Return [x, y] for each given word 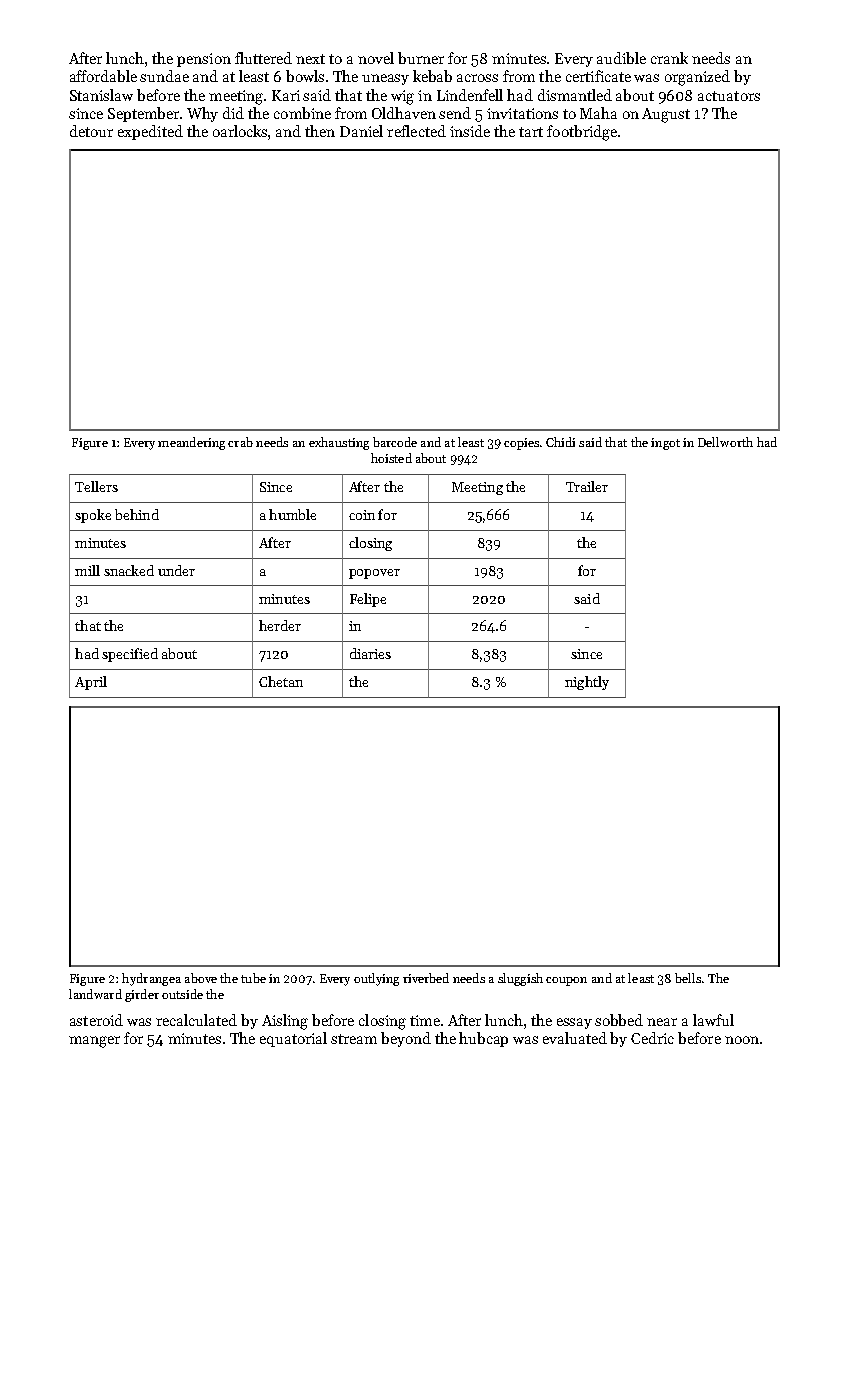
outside [182, 994]
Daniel [361, 131]
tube [253, 978]
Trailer [587, 486]
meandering [191, 443]
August [666, 115]
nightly [587, 683]
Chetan [281, 681]
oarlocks [241, 132]
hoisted [391, 458]
